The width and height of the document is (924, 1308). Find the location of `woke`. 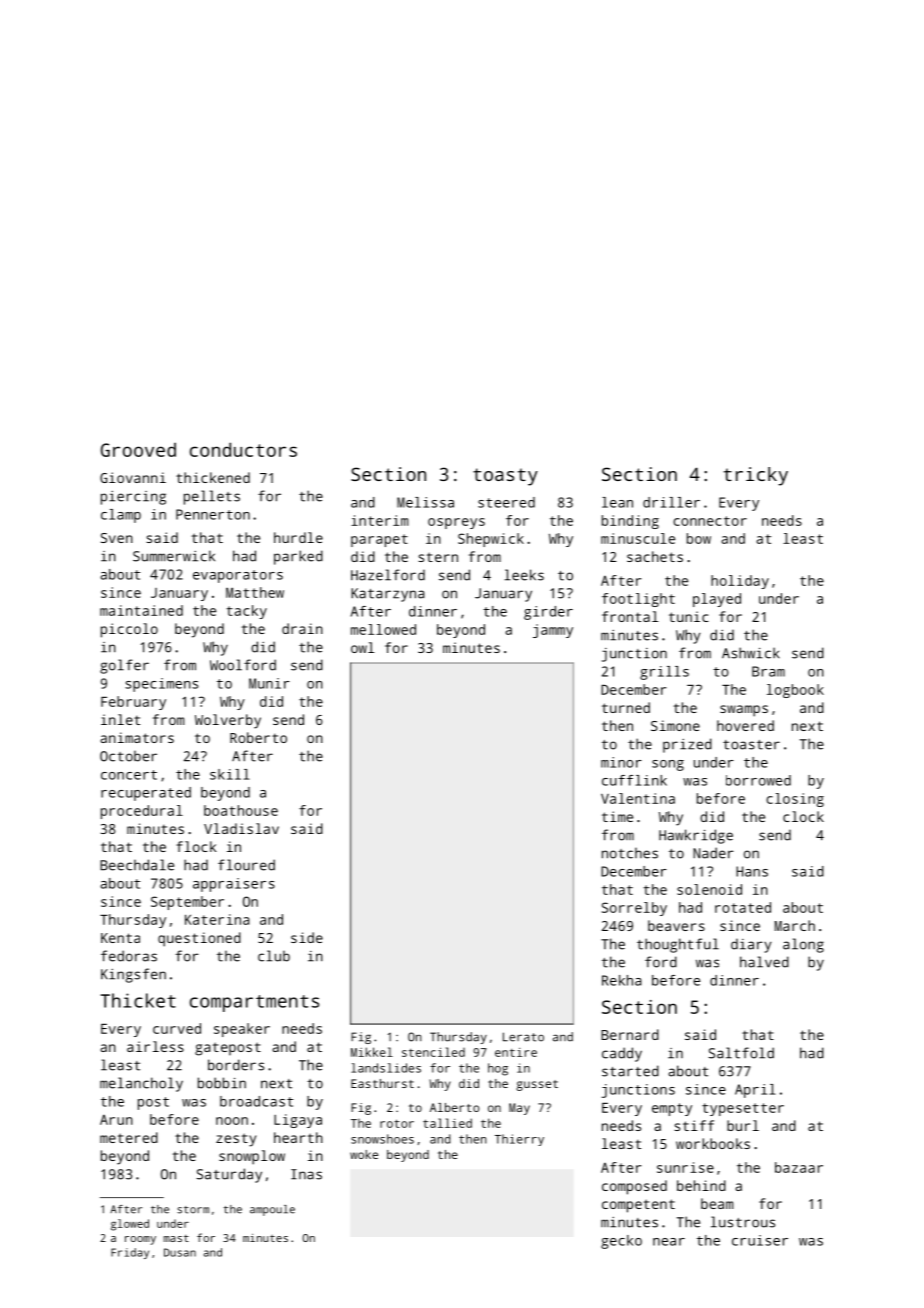

woke is located at coordinates (364, 1154).
